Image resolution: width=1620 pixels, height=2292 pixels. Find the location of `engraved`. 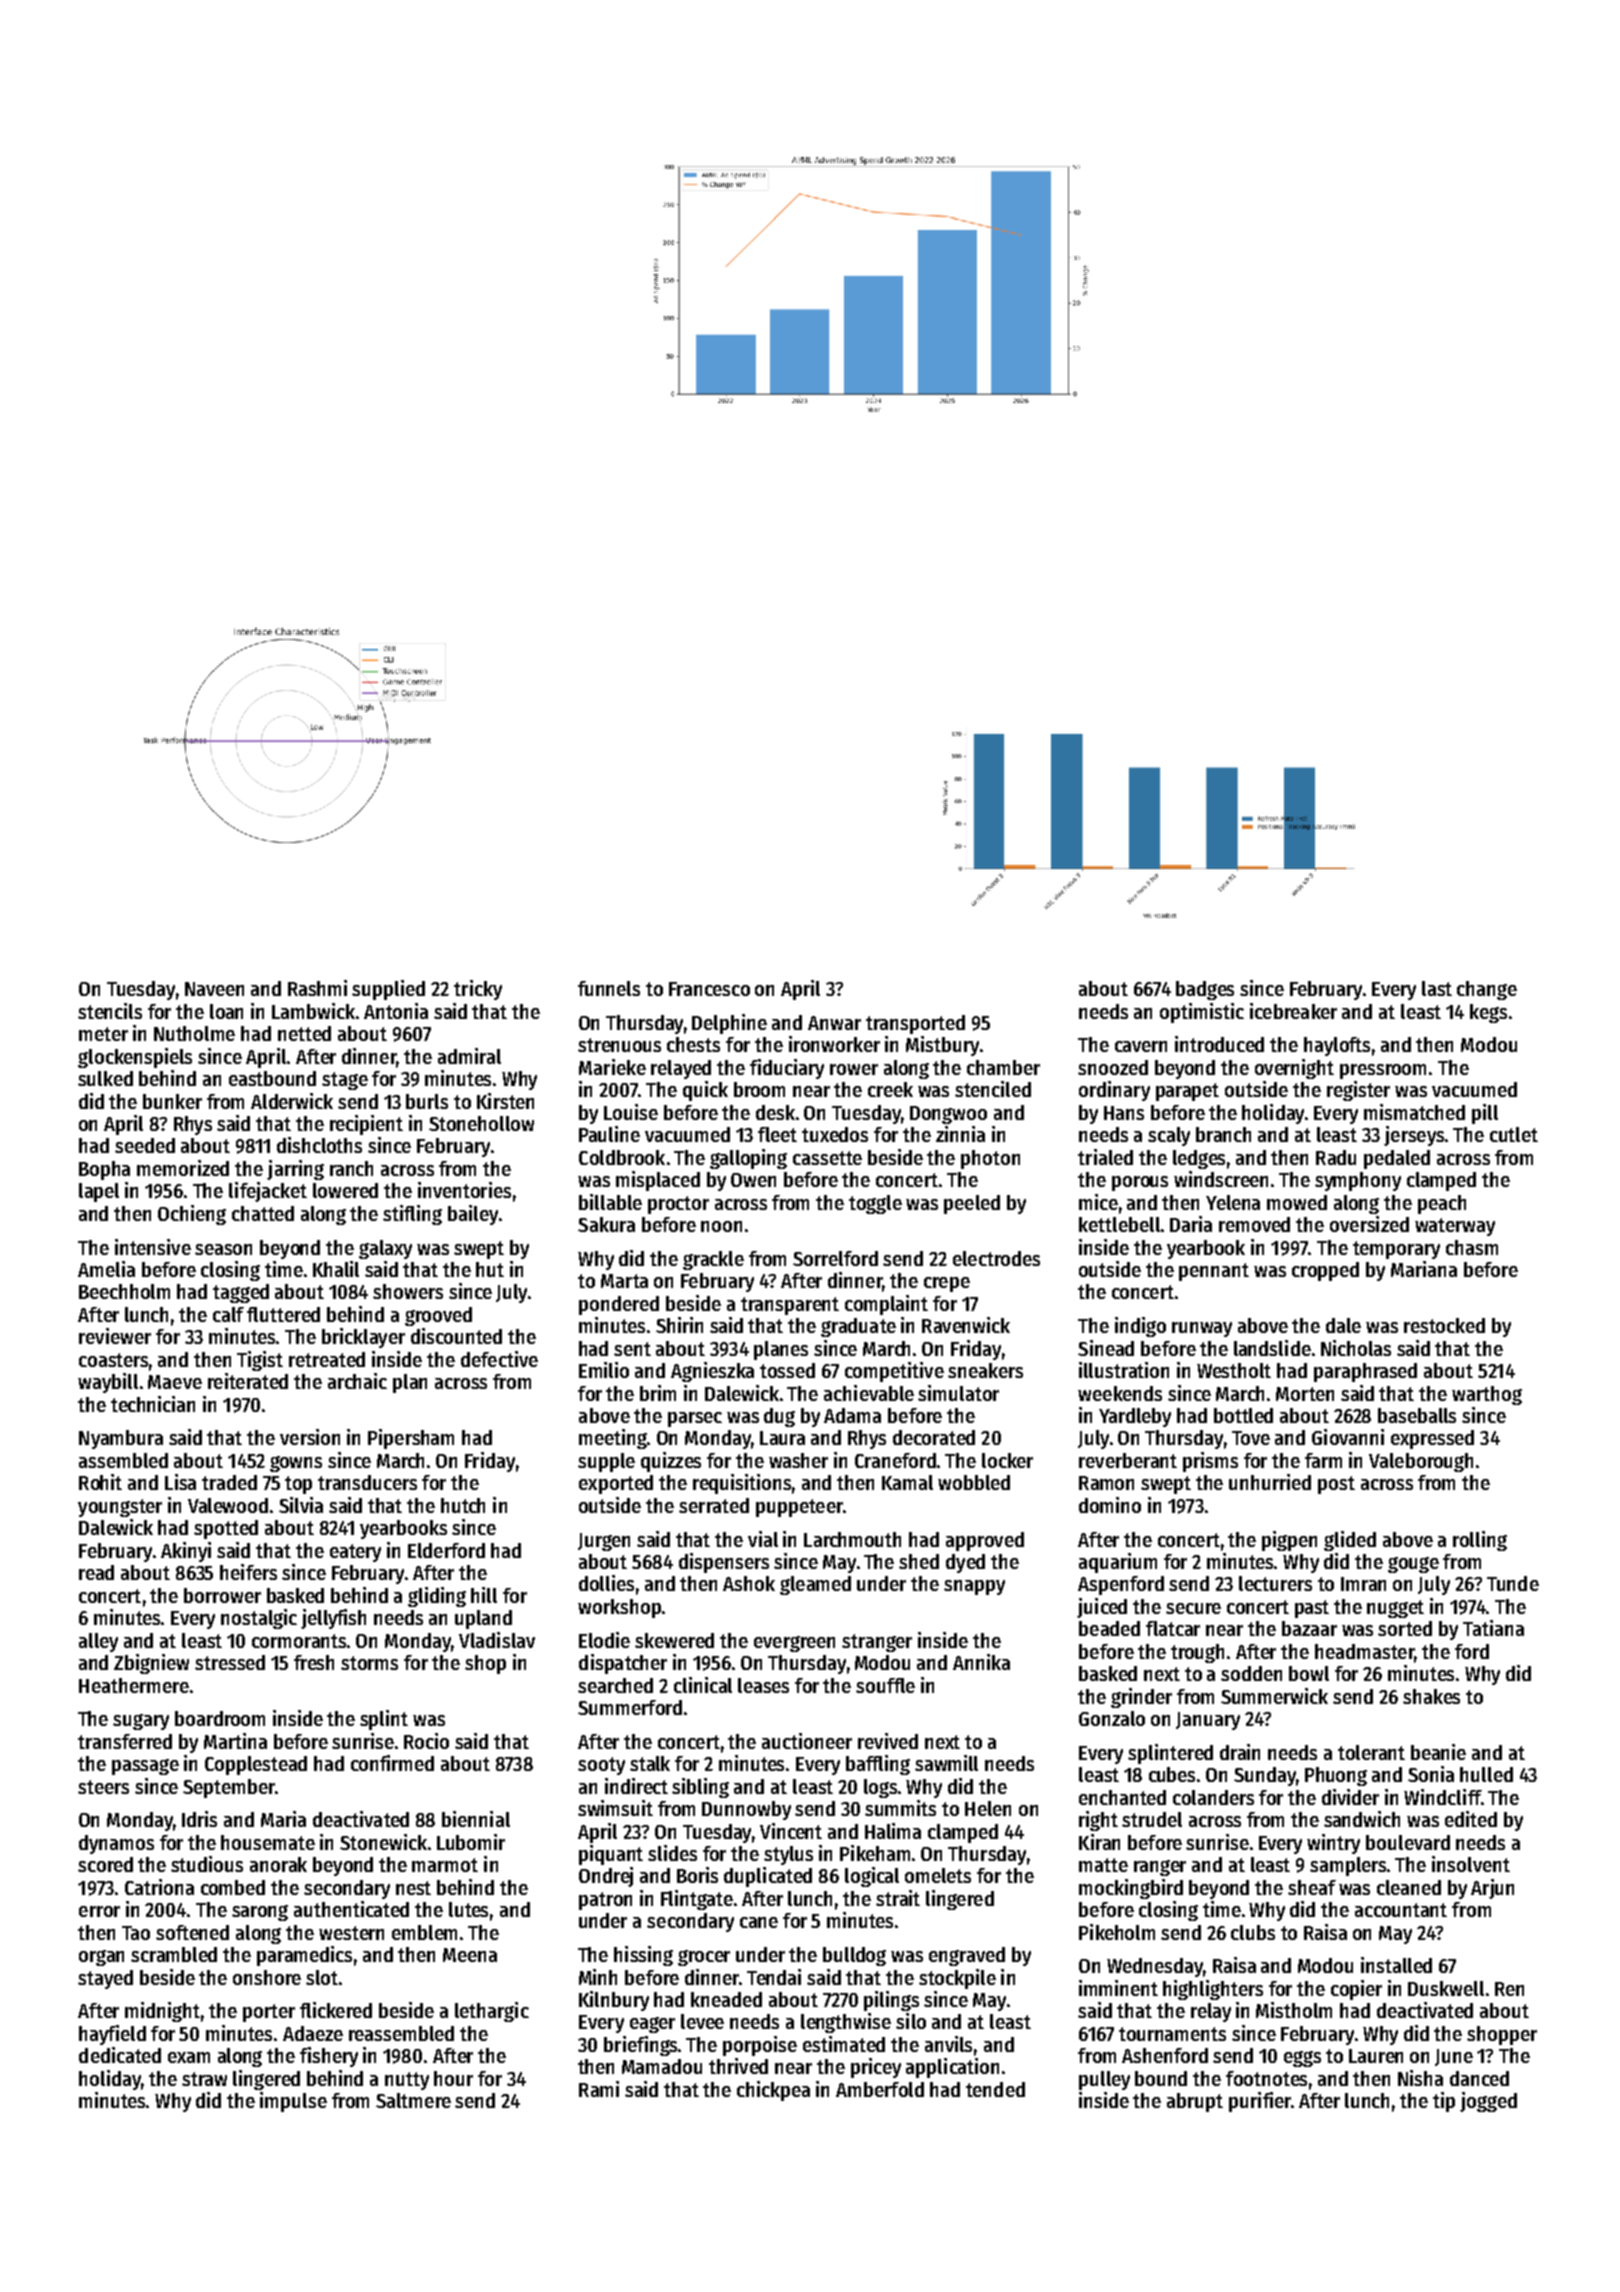

engraved is located at coordinates (967, 1956).
